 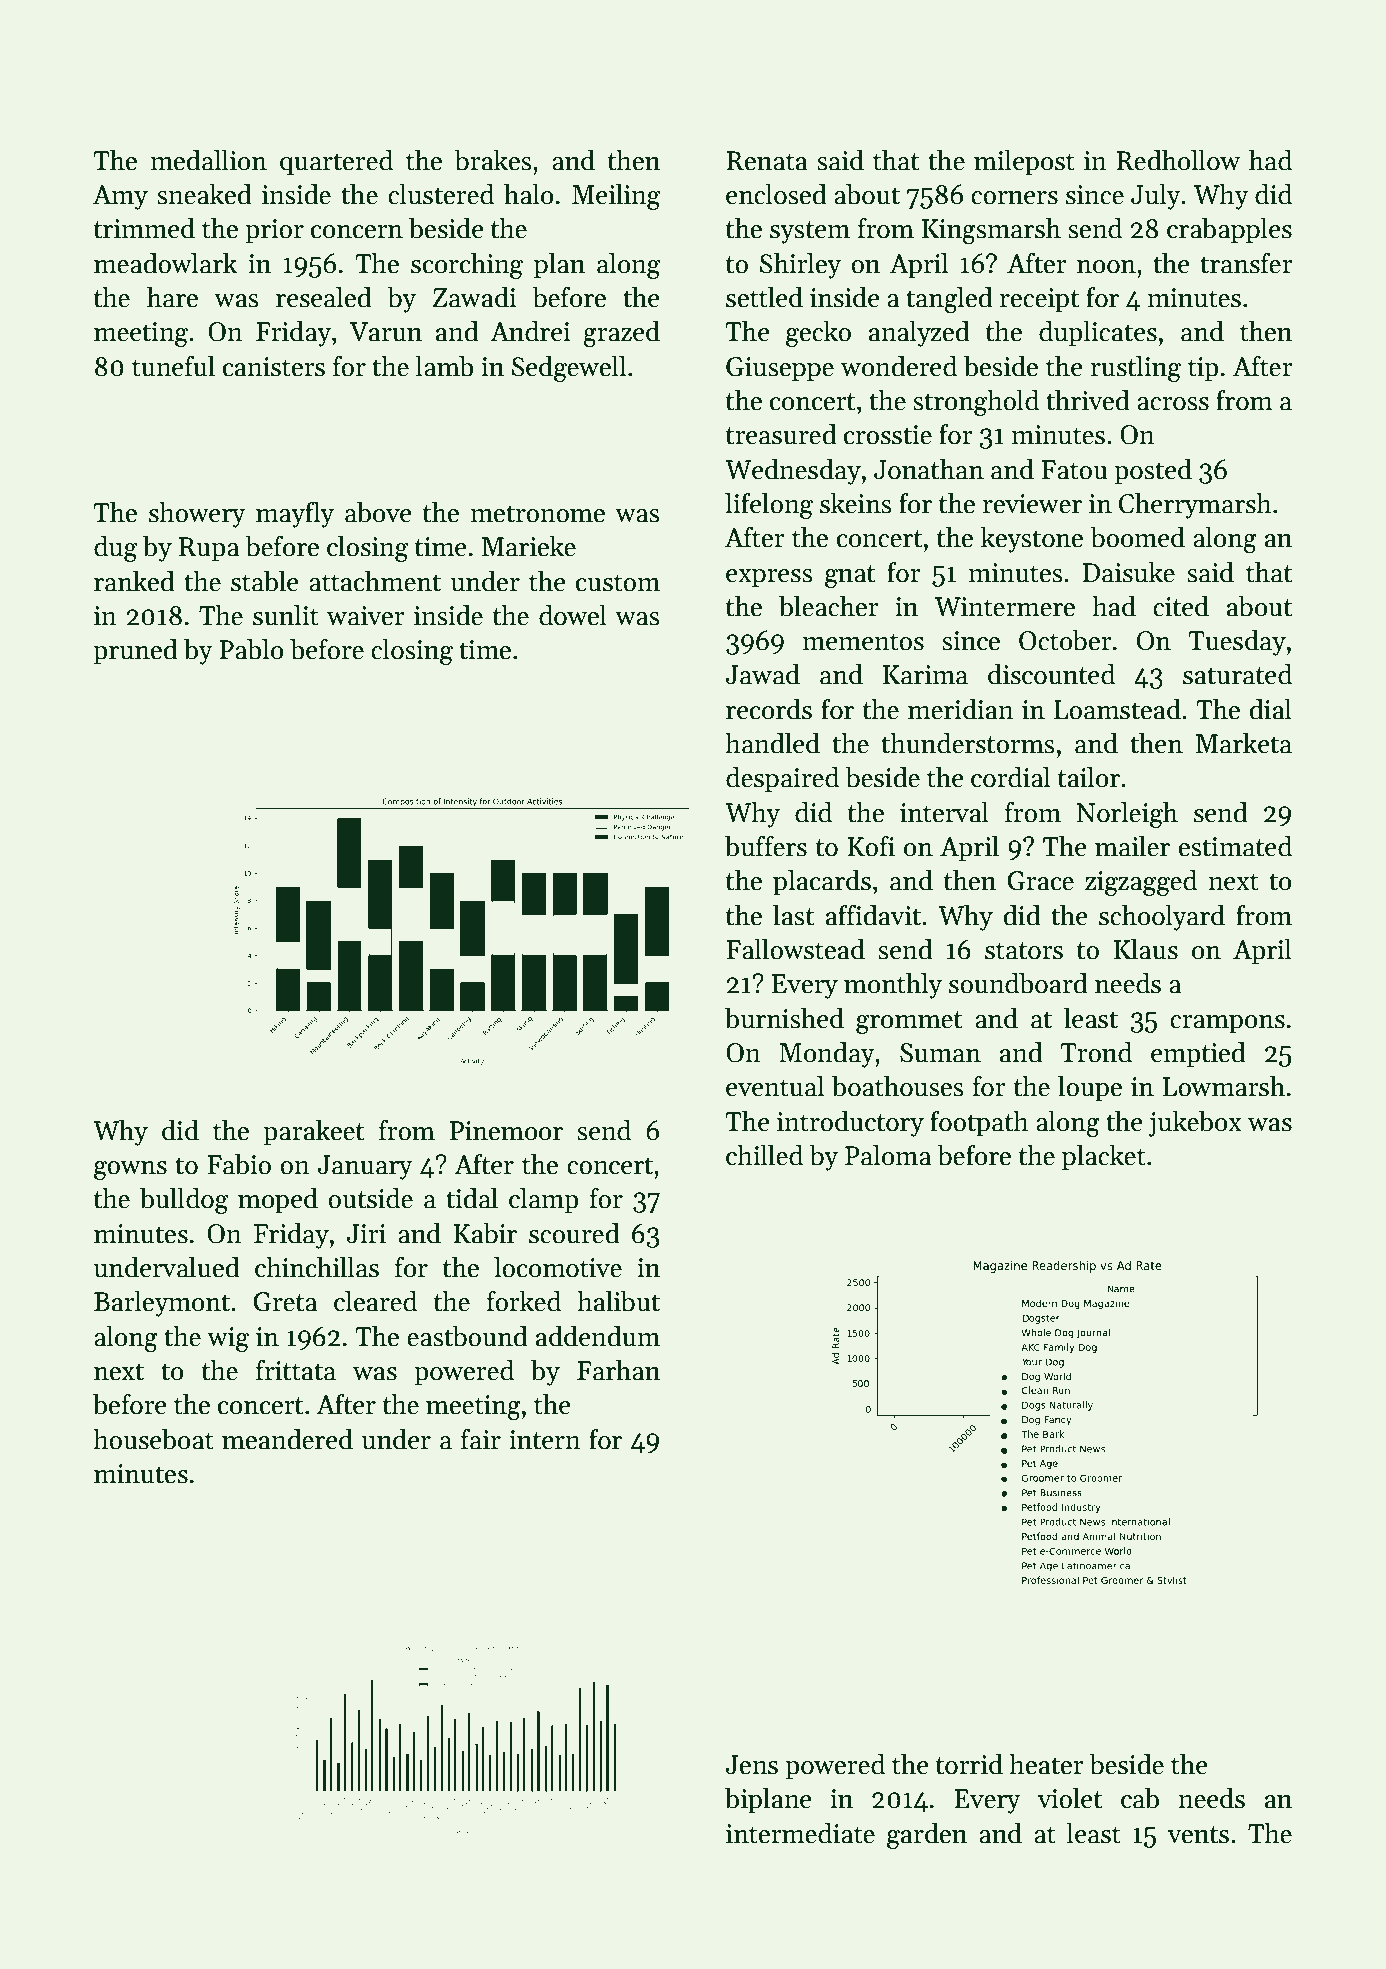 What do you see at coordinates (165, 263) in the page?
I see `meadowlark` at bounding box center [165, 263].
